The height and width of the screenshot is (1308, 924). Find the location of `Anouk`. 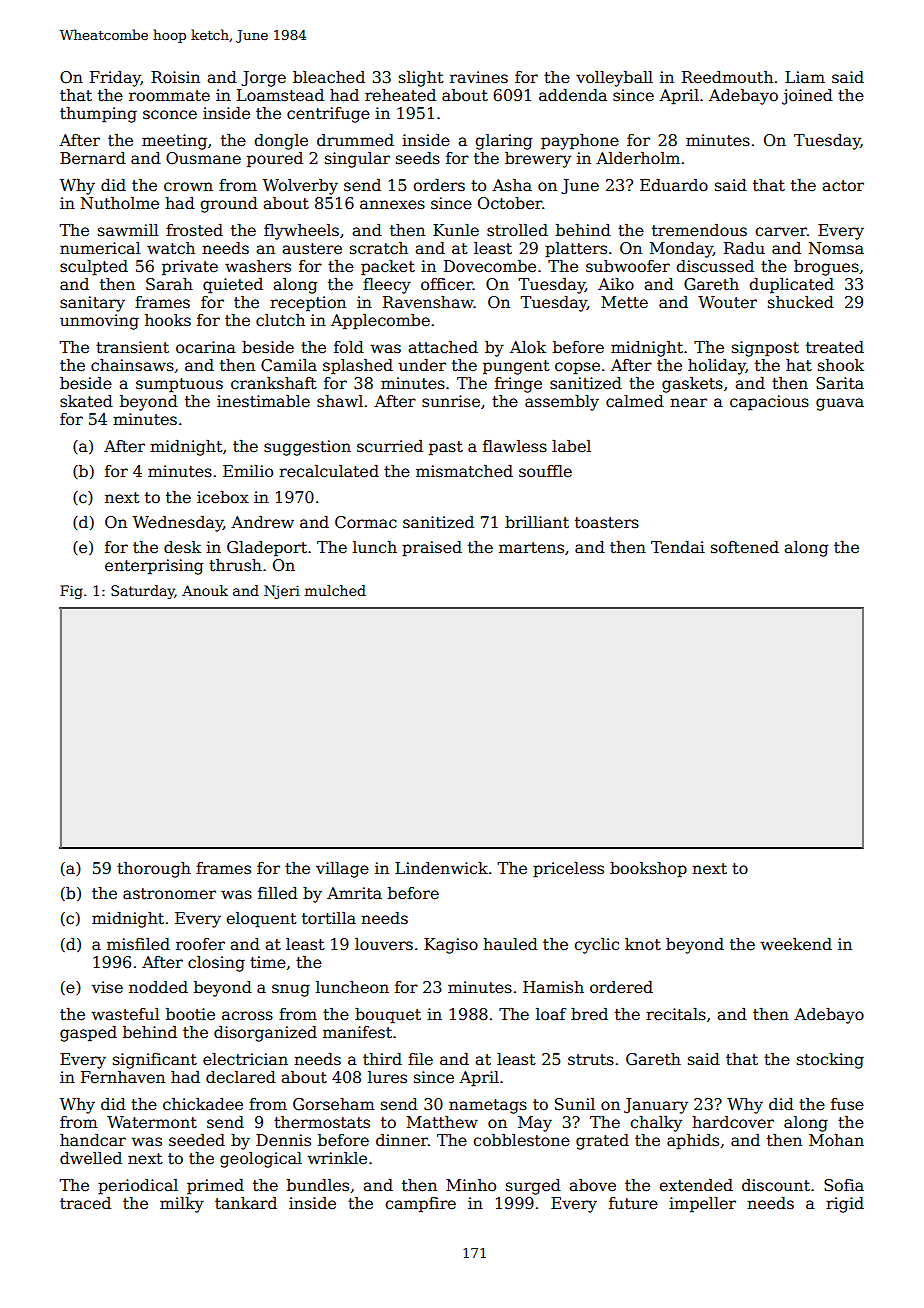

Anouk is located at coordinates (205, 590).
